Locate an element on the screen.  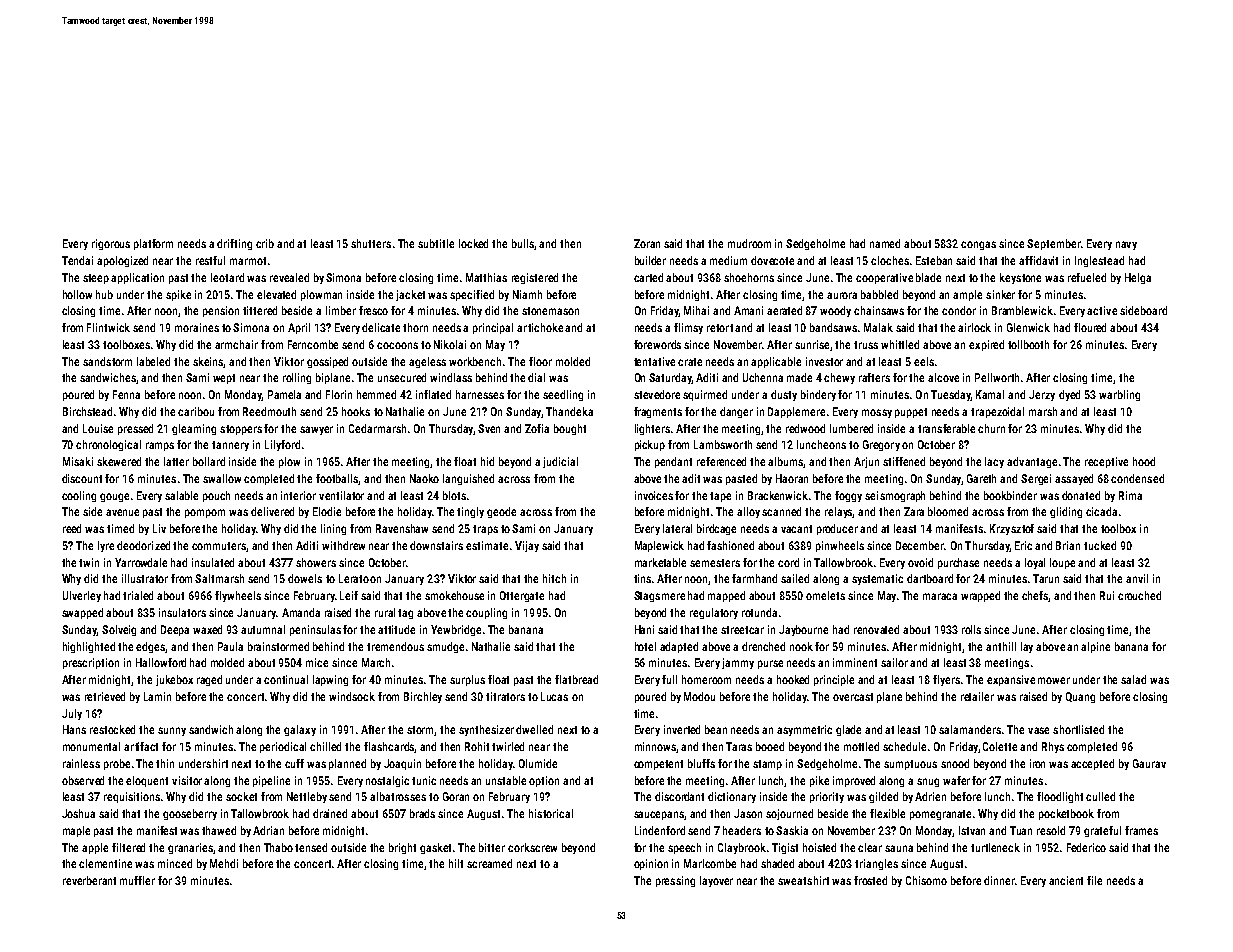
September is located at coordinates (1053, 244).
